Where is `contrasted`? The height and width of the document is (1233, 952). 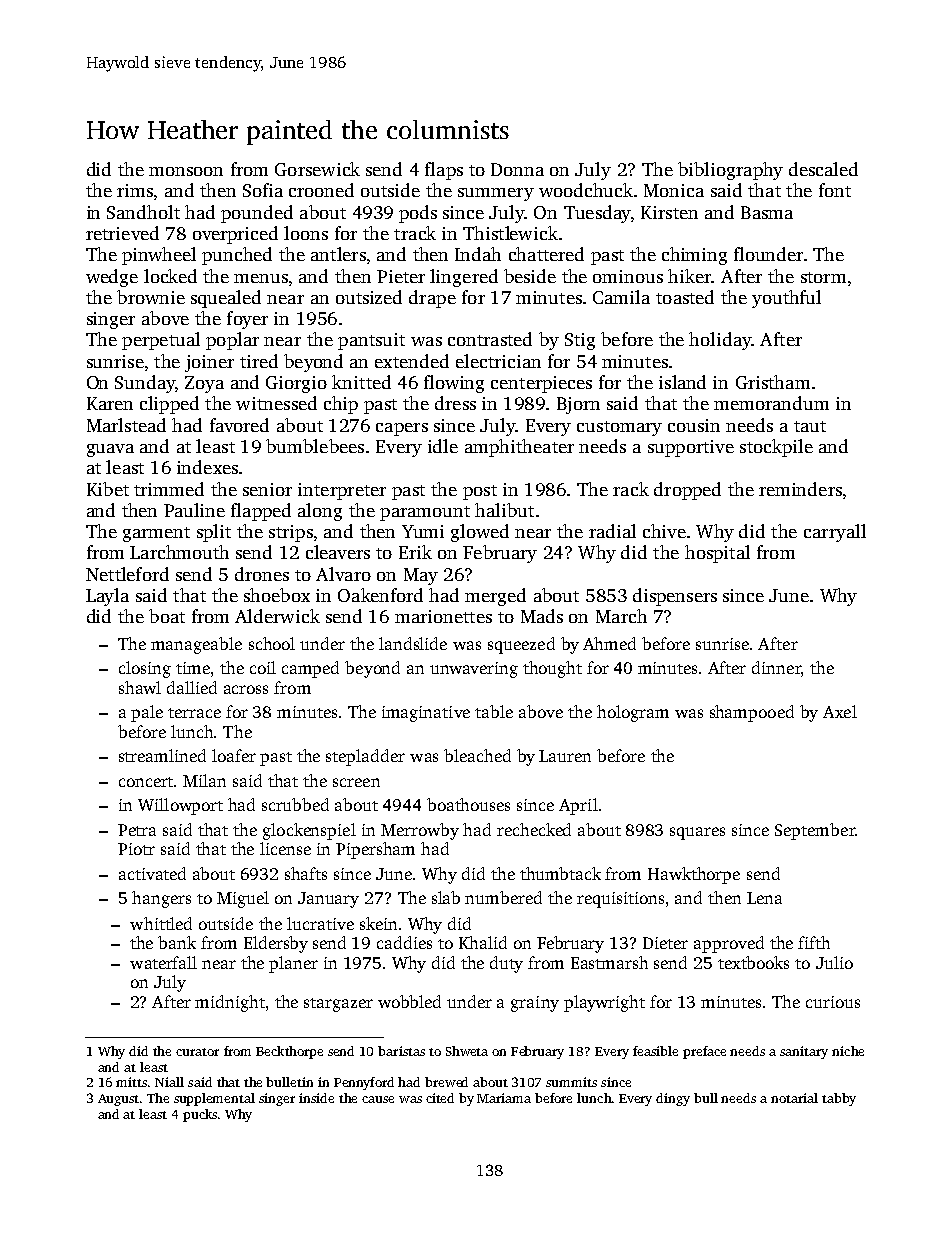 contrasted is located at coordinates (490, 339).
